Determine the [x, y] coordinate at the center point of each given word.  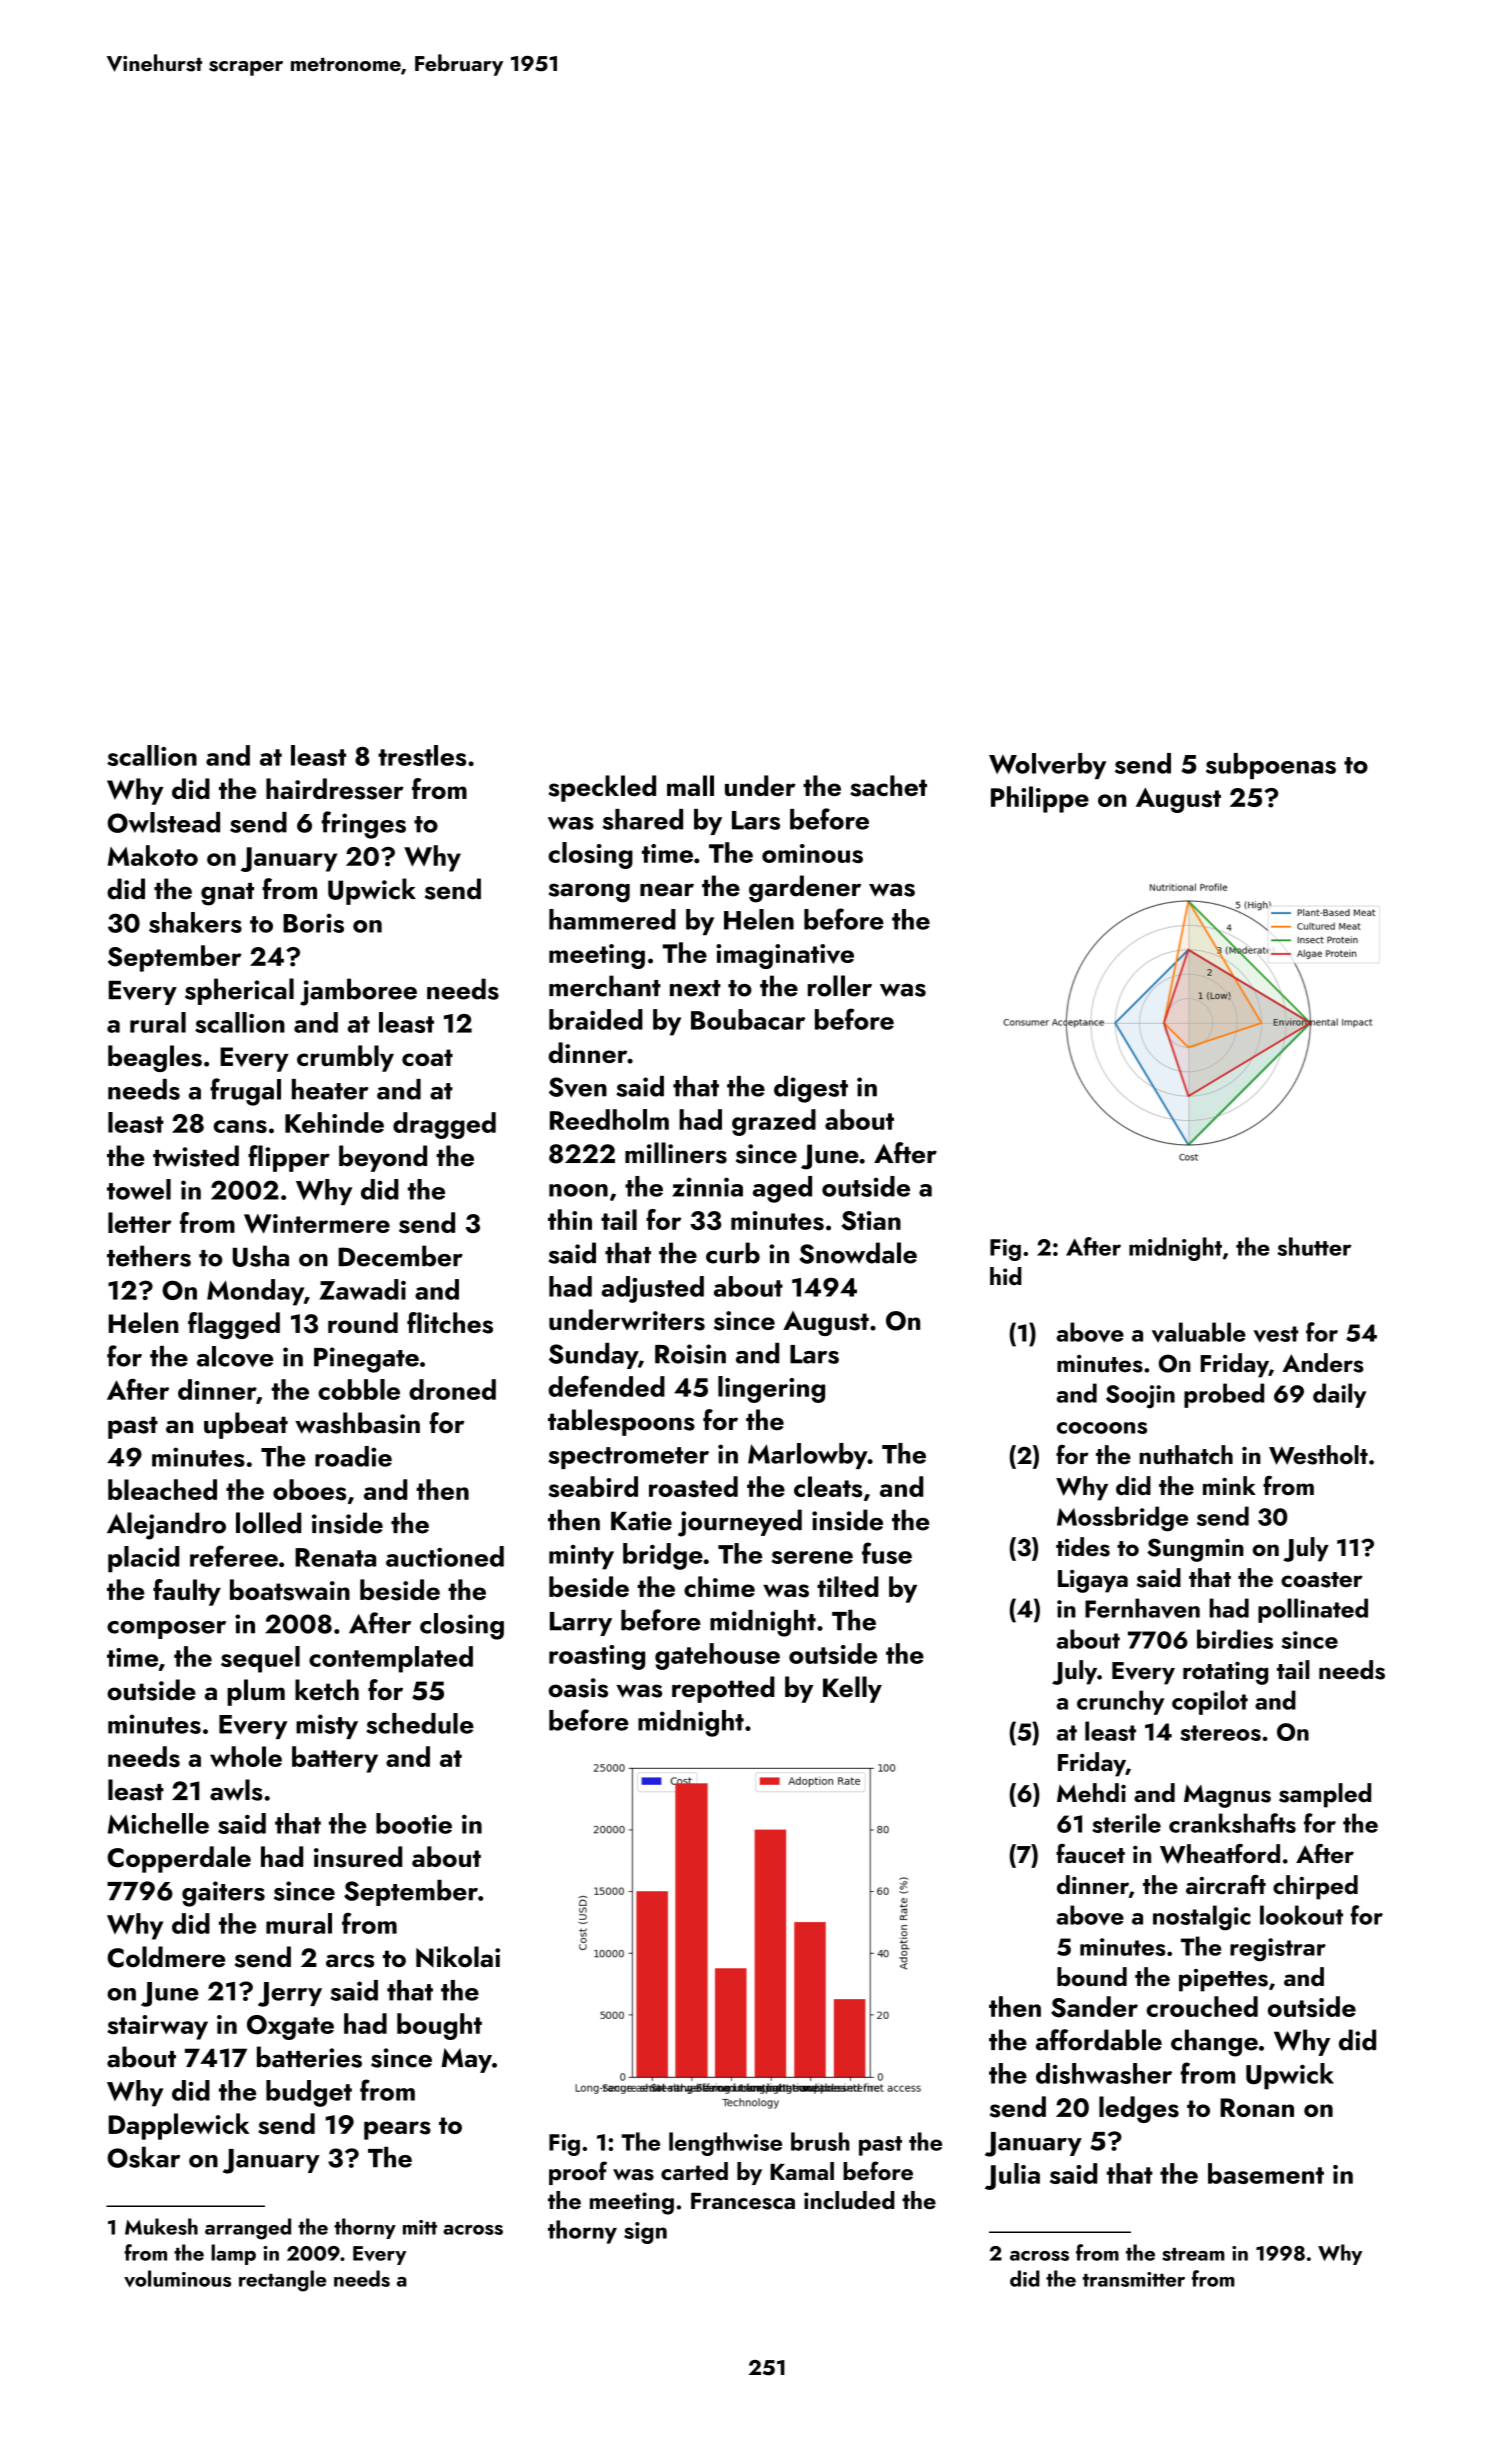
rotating [1225, 1673]
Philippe [1040, 799]
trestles [422, 755]
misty [327, 1726]
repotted [723, 1689]
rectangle [282, 2281]
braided [596, 1019]
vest [1276, 1334]
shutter [1314, 1246]
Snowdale [858, 1253]
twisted [196, 1156]
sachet [888, 786]
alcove [235, 1357]
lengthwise [725, 2144]
